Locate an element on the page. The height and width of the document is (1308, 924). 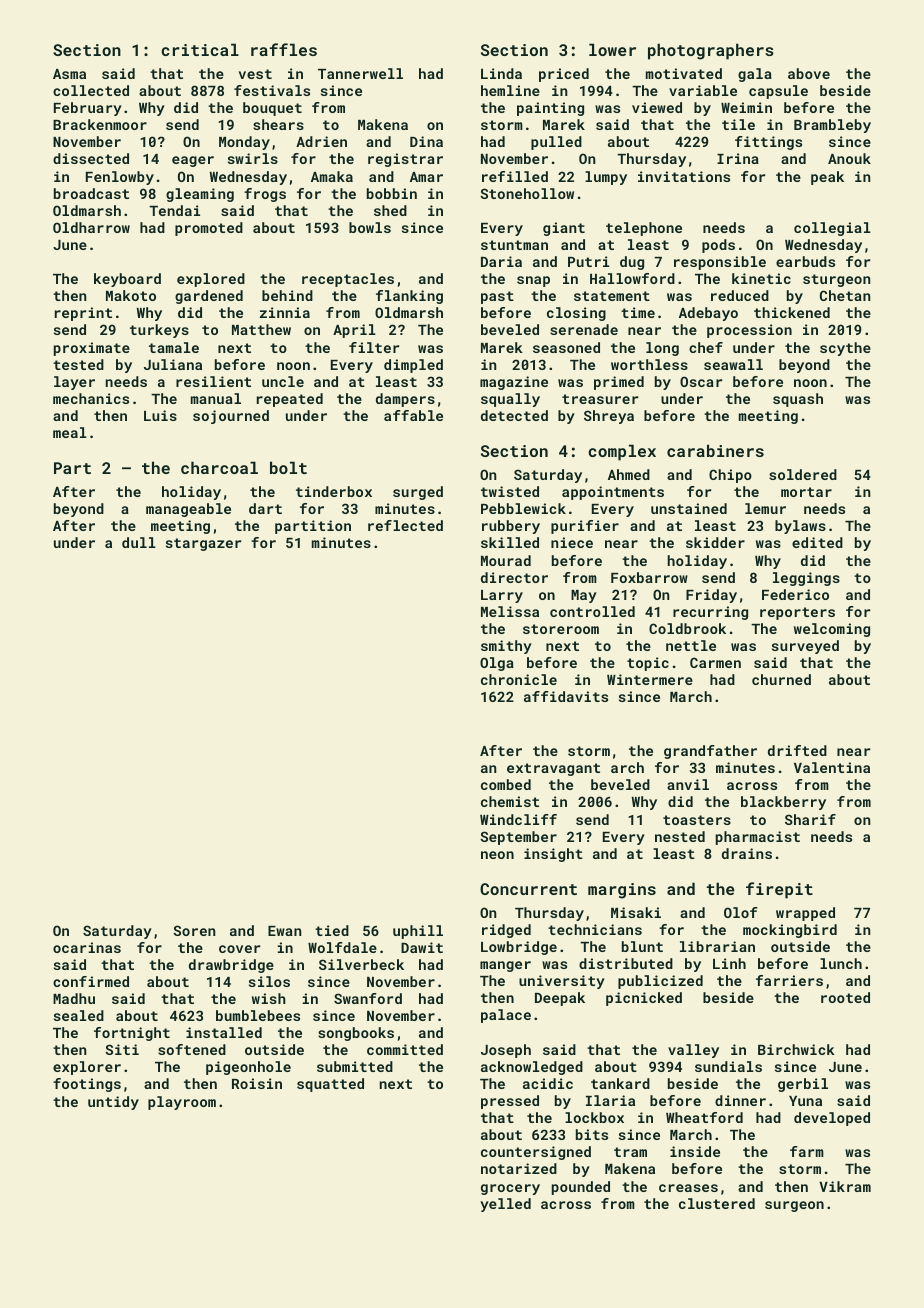
lower is located at coordinates (612, 49).
